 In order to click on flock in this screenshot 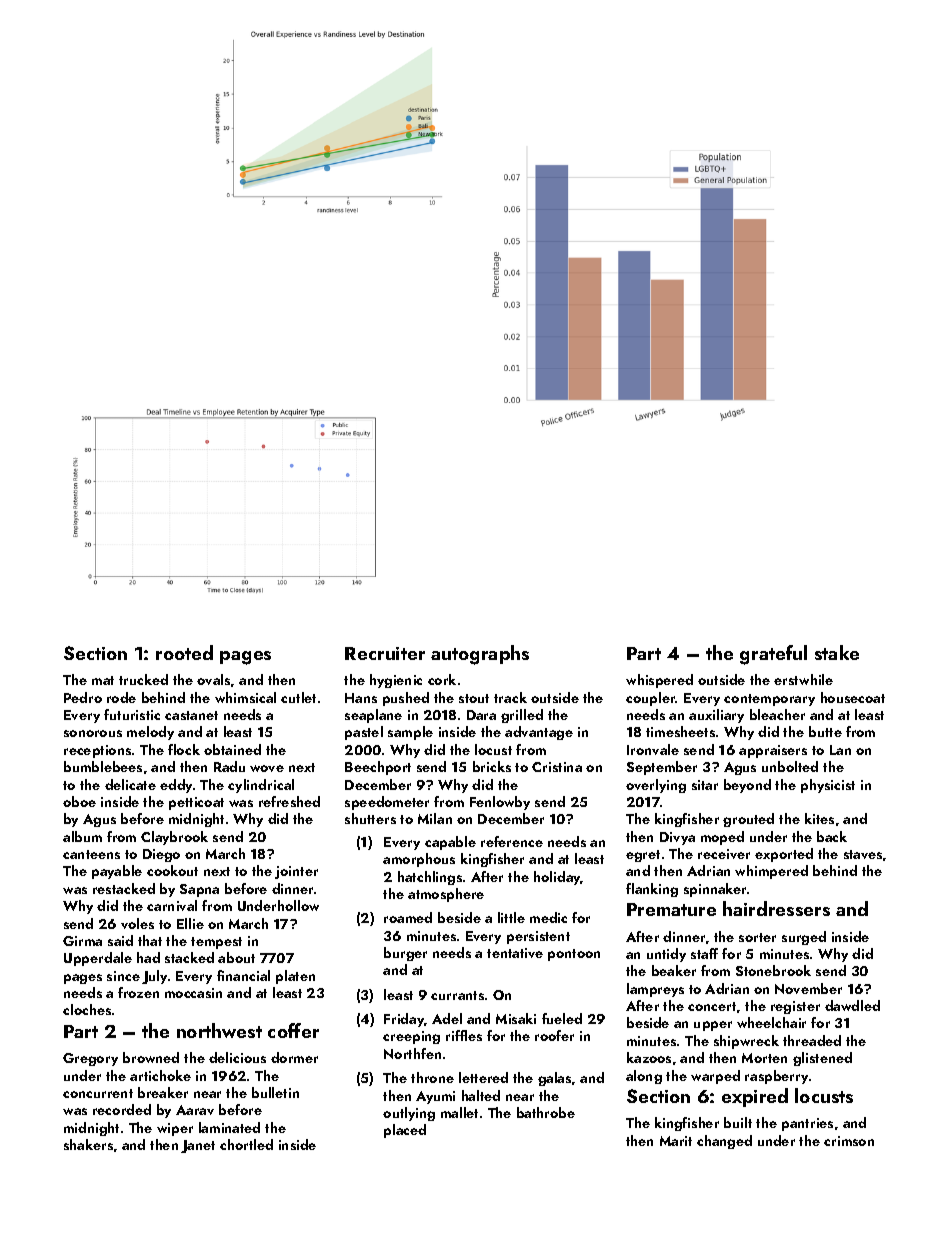, I will do `click(184, 749)`.
